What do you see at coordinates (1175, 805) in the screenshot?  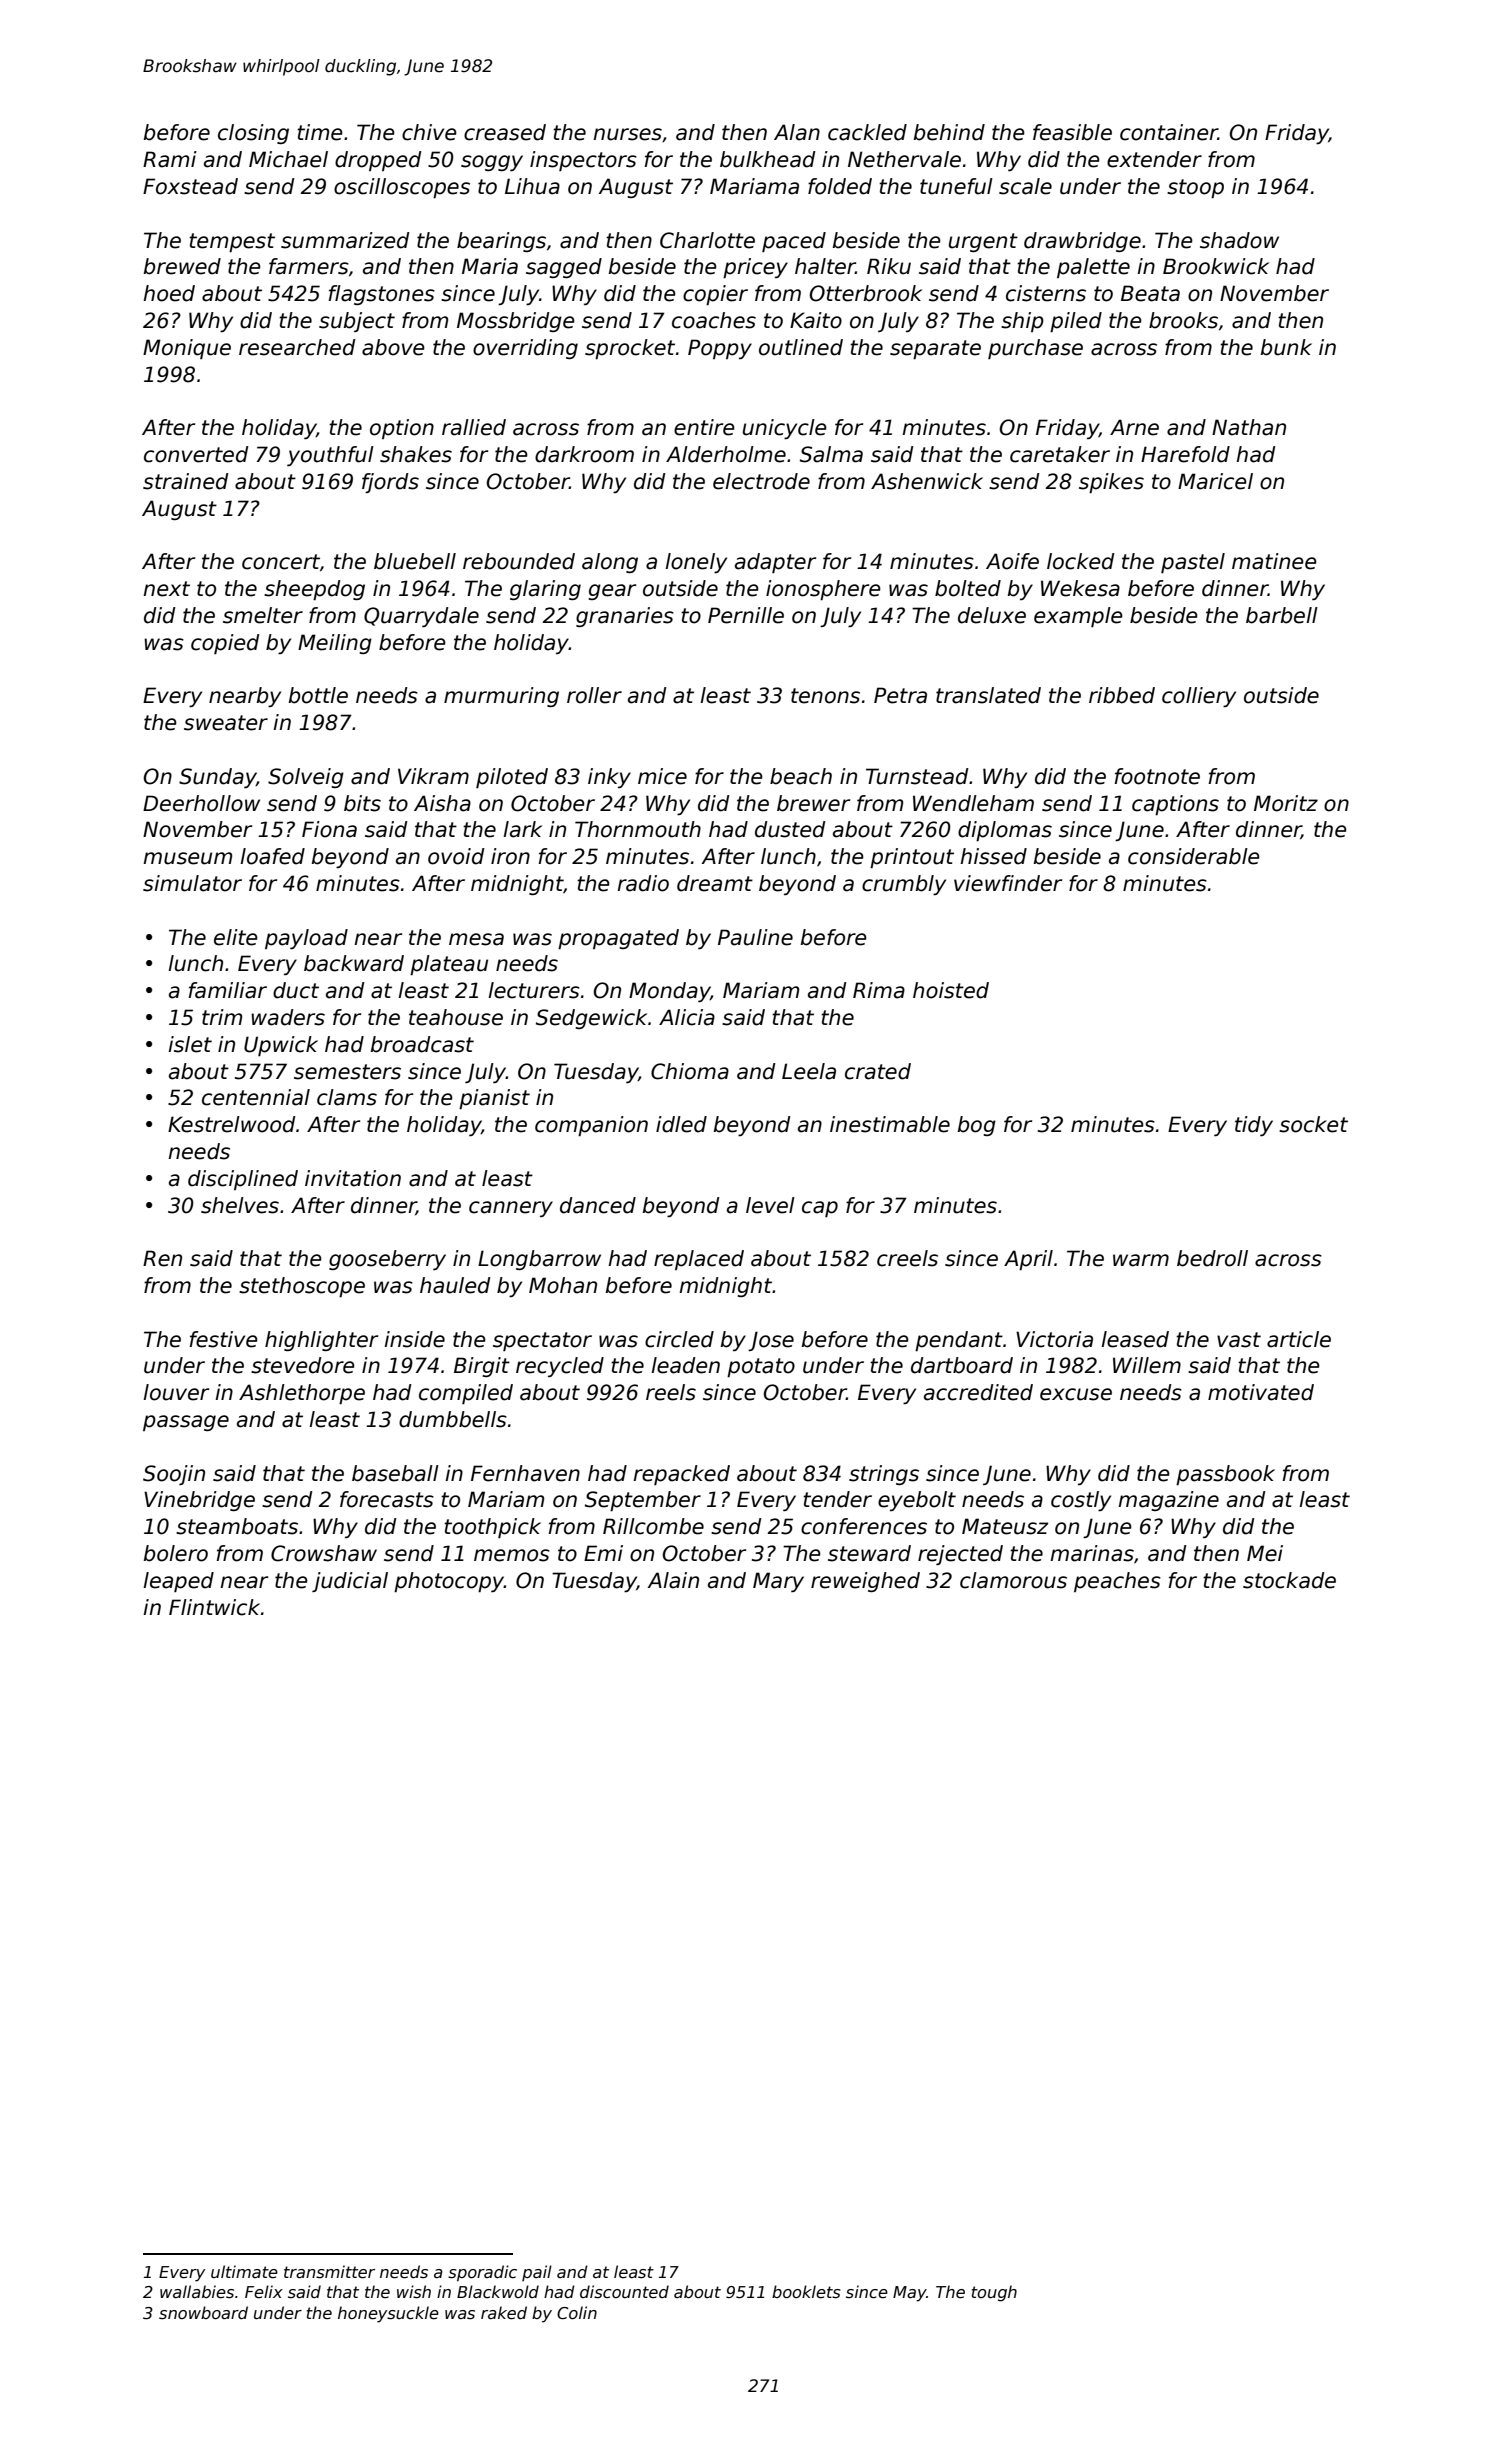 I see `captions` at bounding box center [1175, 805].
